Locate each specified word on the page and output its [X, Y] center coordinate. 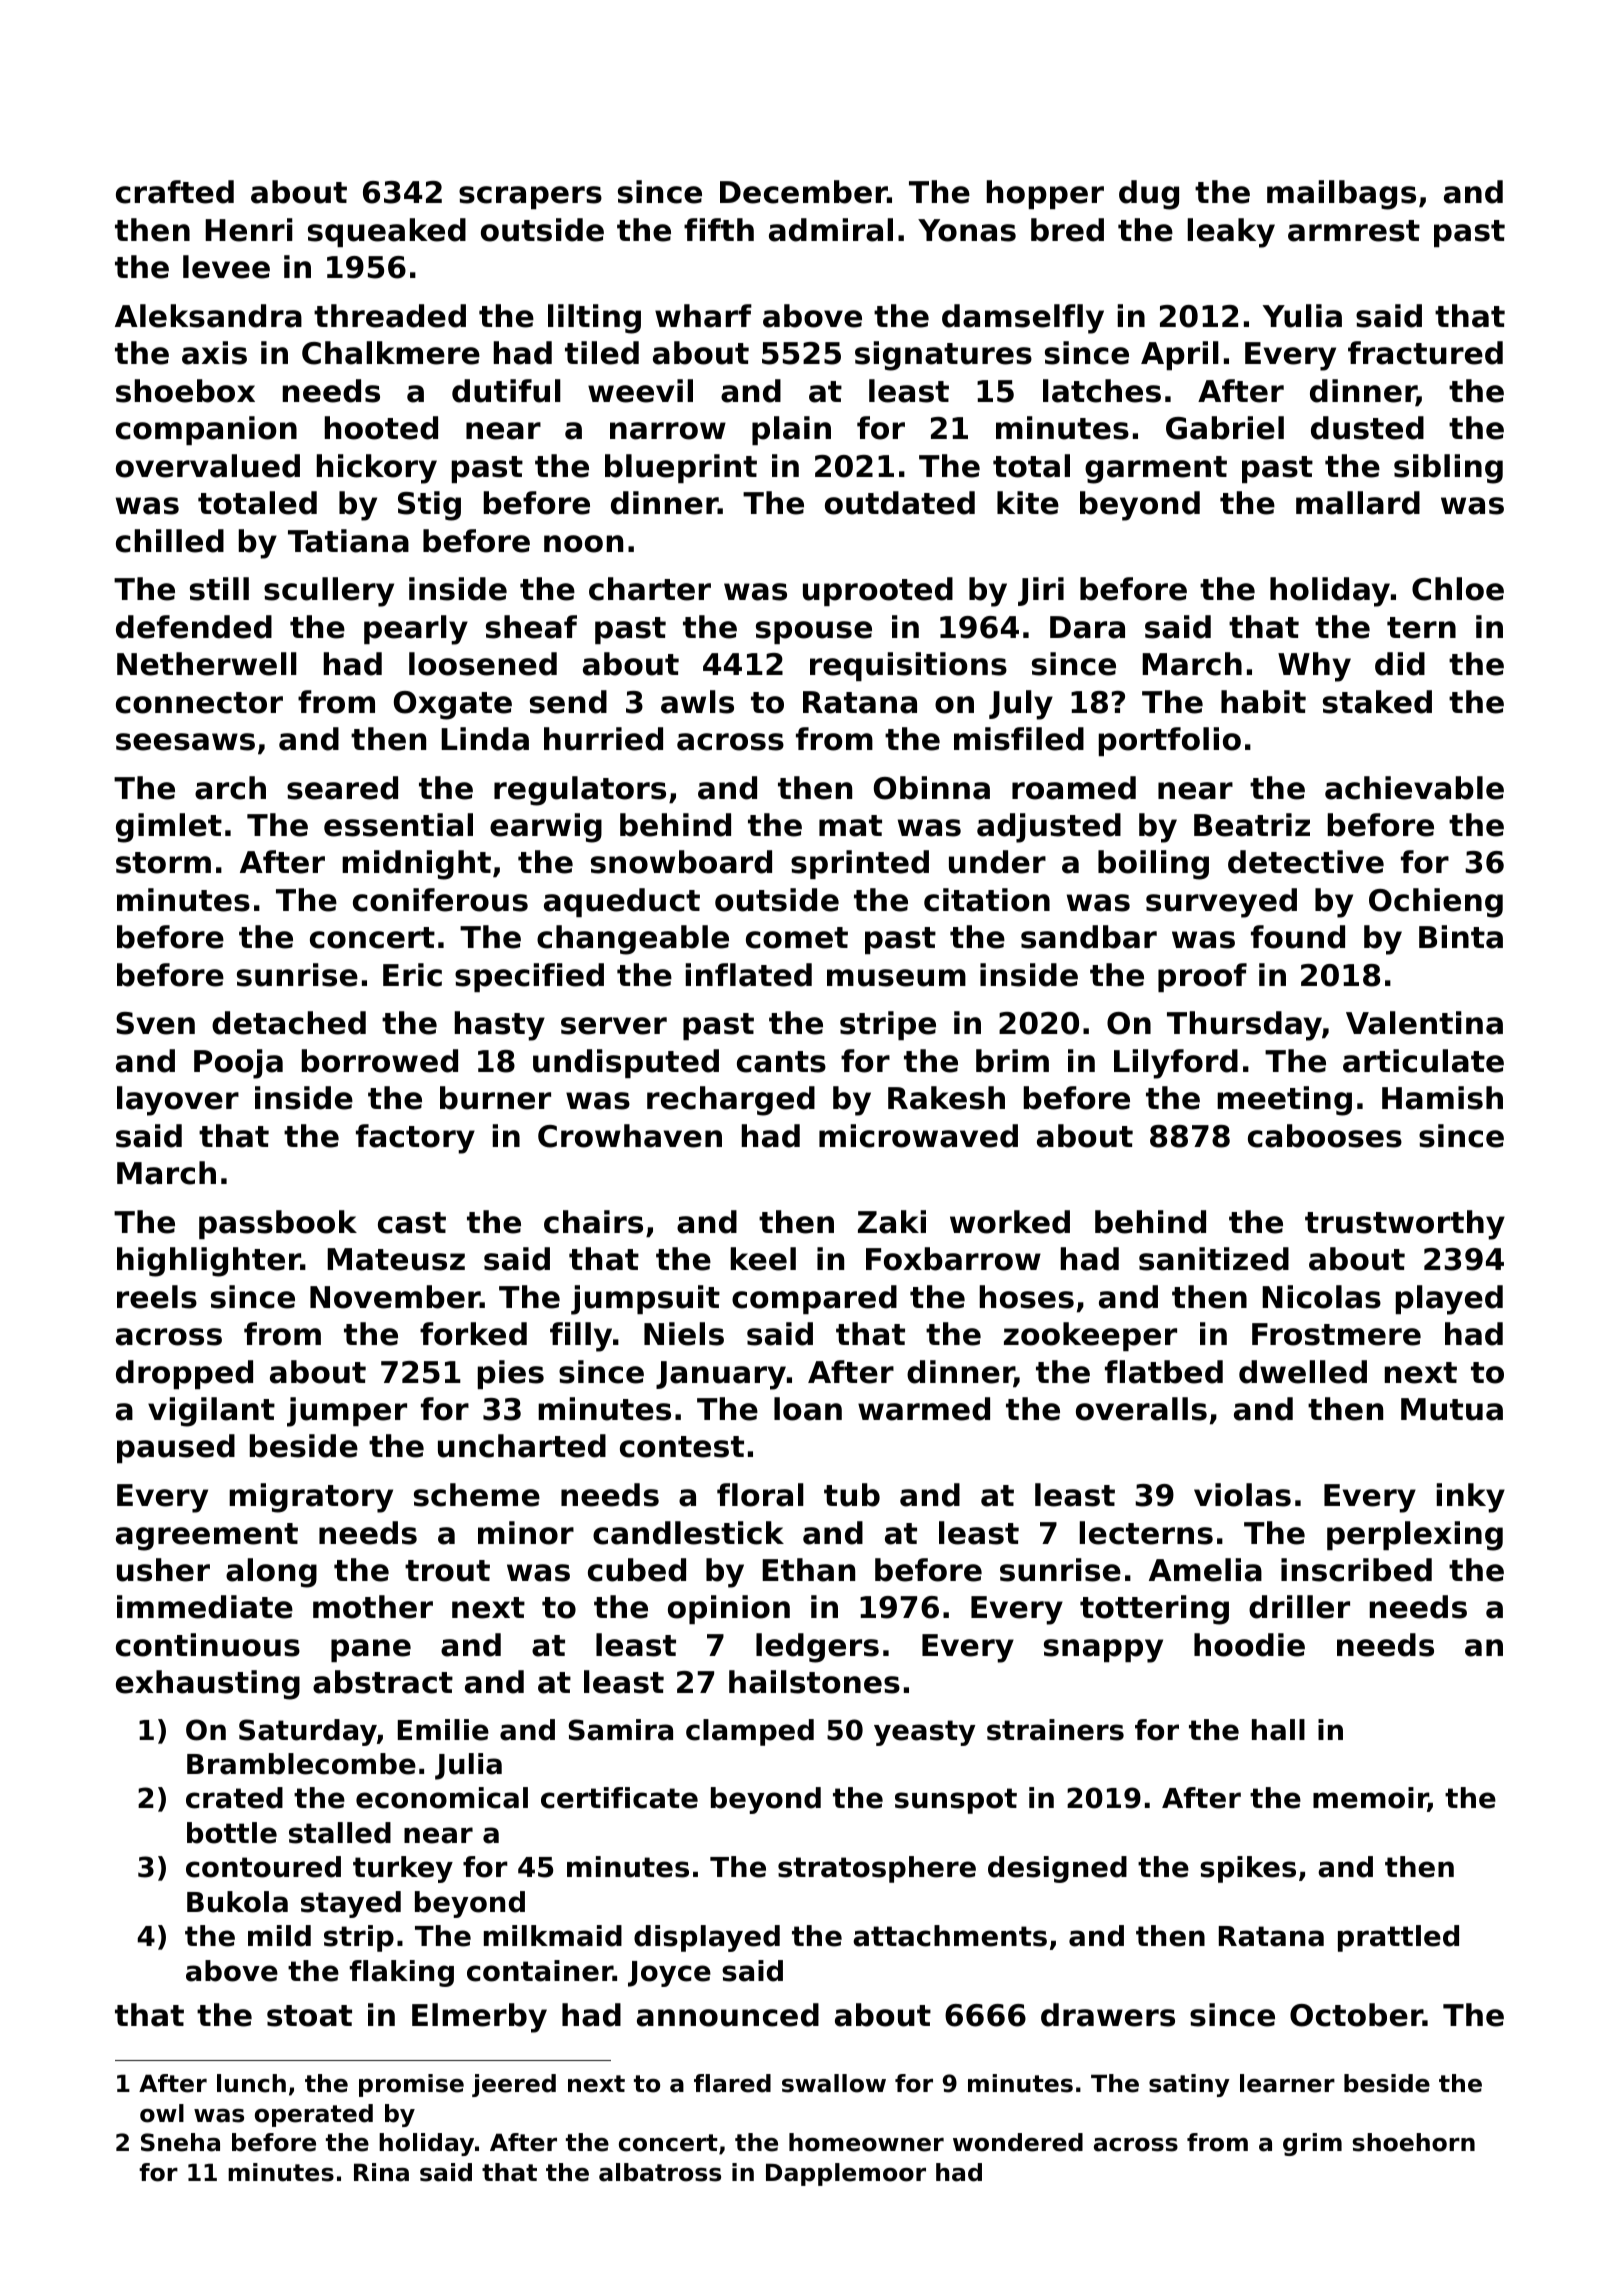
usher [163, 1570]
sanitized [1214, 1259]
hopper [1045, 194]
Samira [621, 1730]
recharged [731, 1101]
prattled [1398, 1938]
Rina [381, 2172]
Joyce [669, 1974]
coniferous [440, 900]
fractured [1425, 353]
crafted [175, 192]
